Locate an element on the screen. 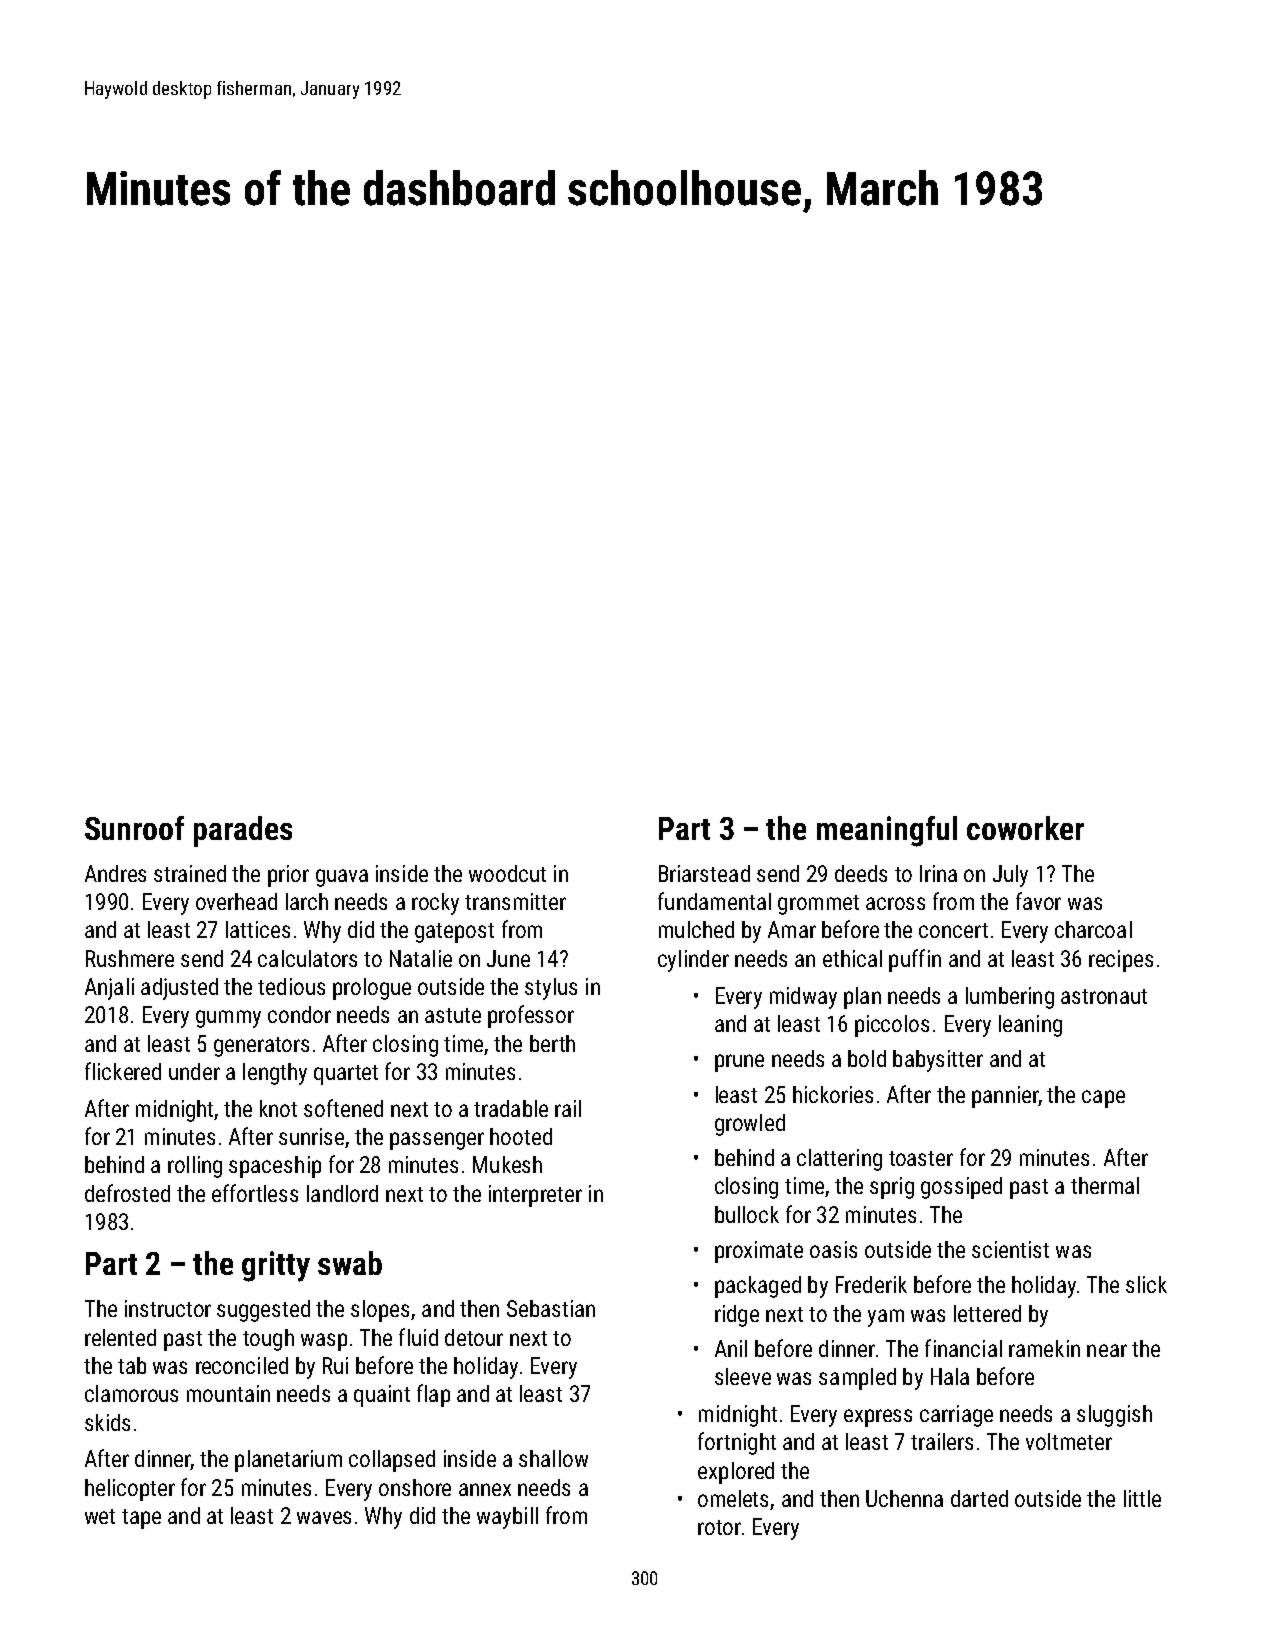  softened is located at coordinates (343, 1108).
